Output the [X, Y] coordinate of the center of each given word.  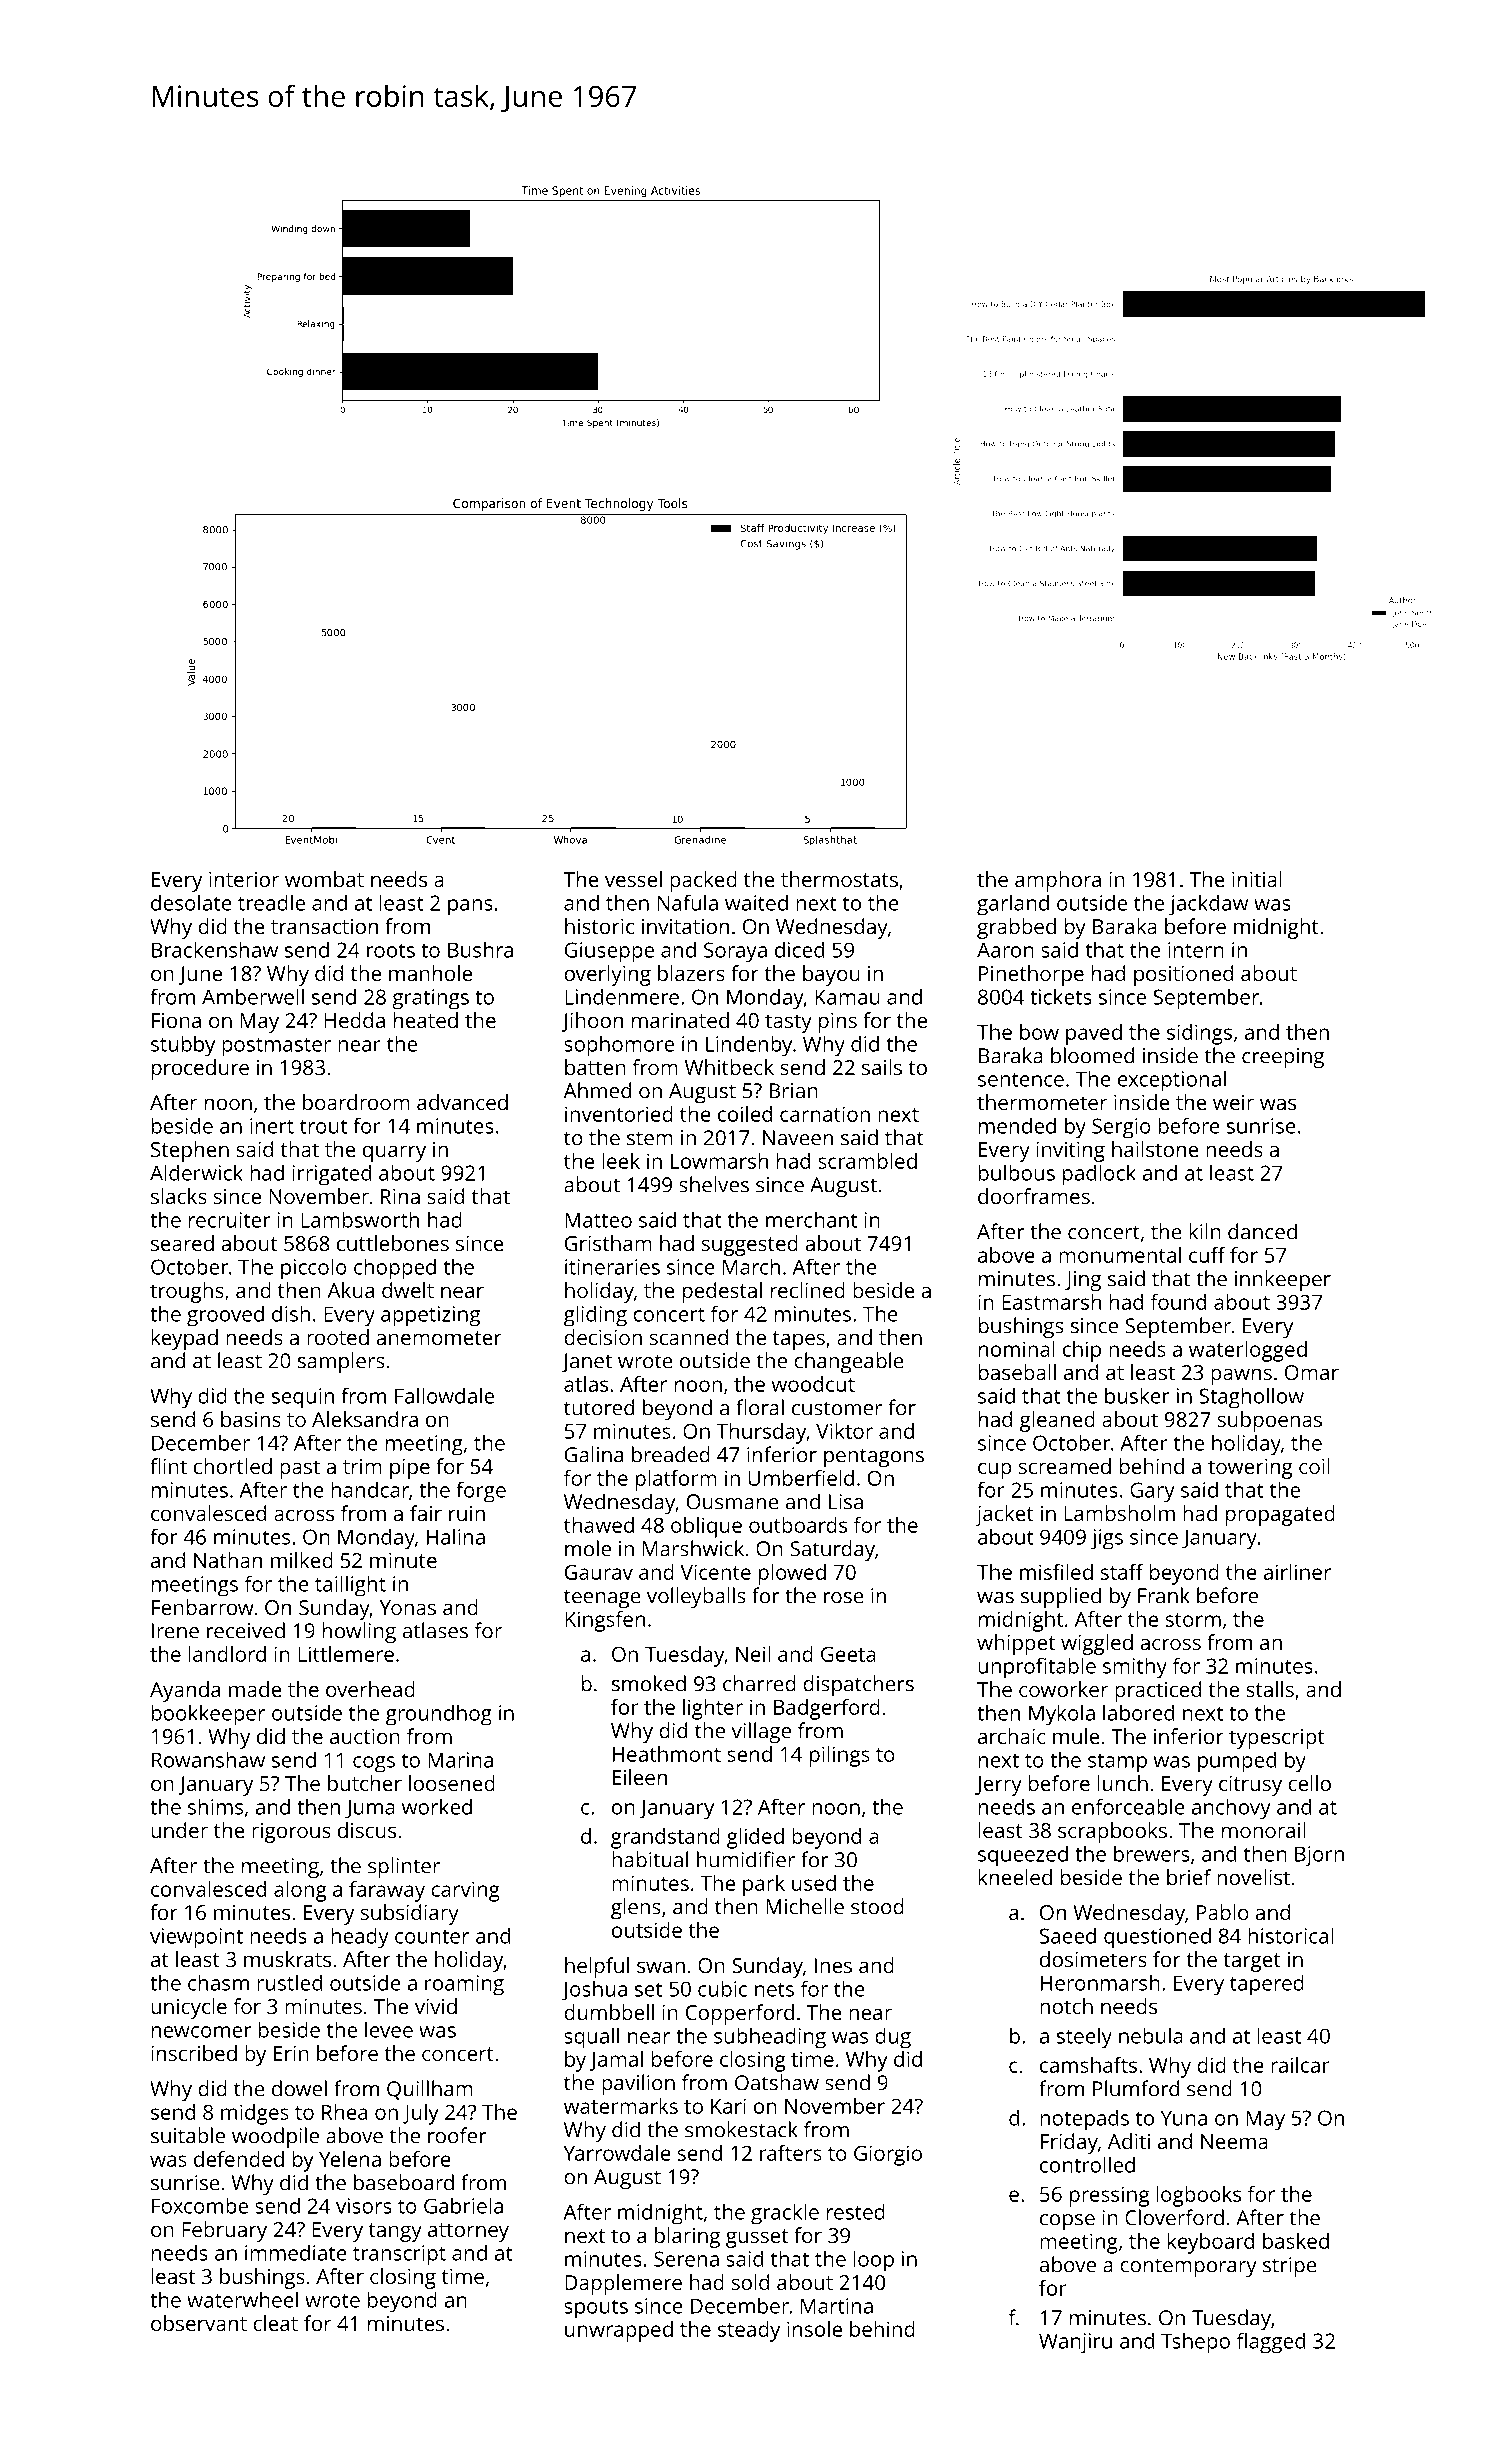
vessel [633, 879]
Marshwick [693, 1548]
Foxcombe [200, 2205]
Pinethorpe [1031, 975]
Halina [456, 1536]
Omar [1312, 1372]
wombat [324, 879]
